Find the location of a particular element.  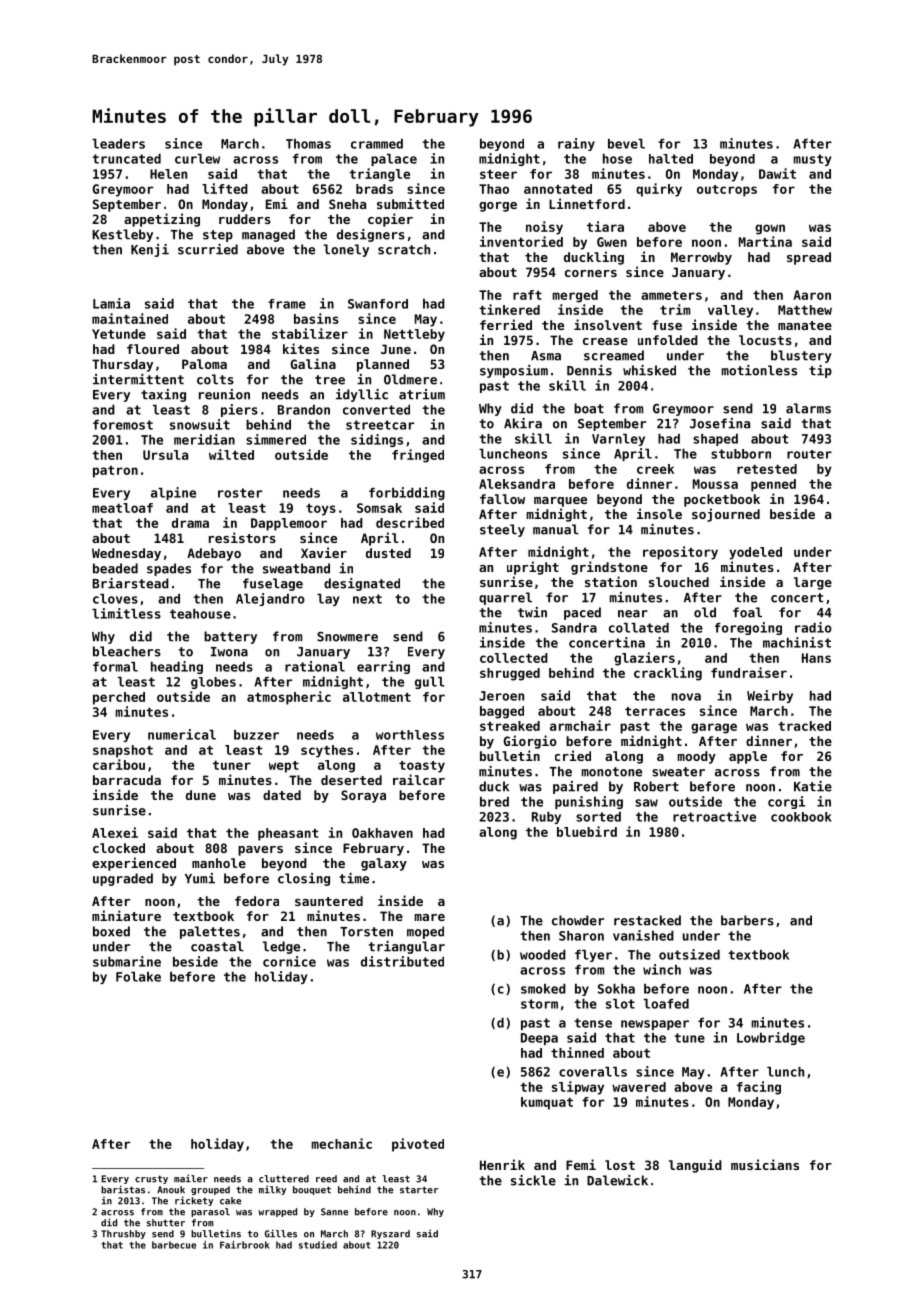

barracuda is located at coordinates (127, 780).
